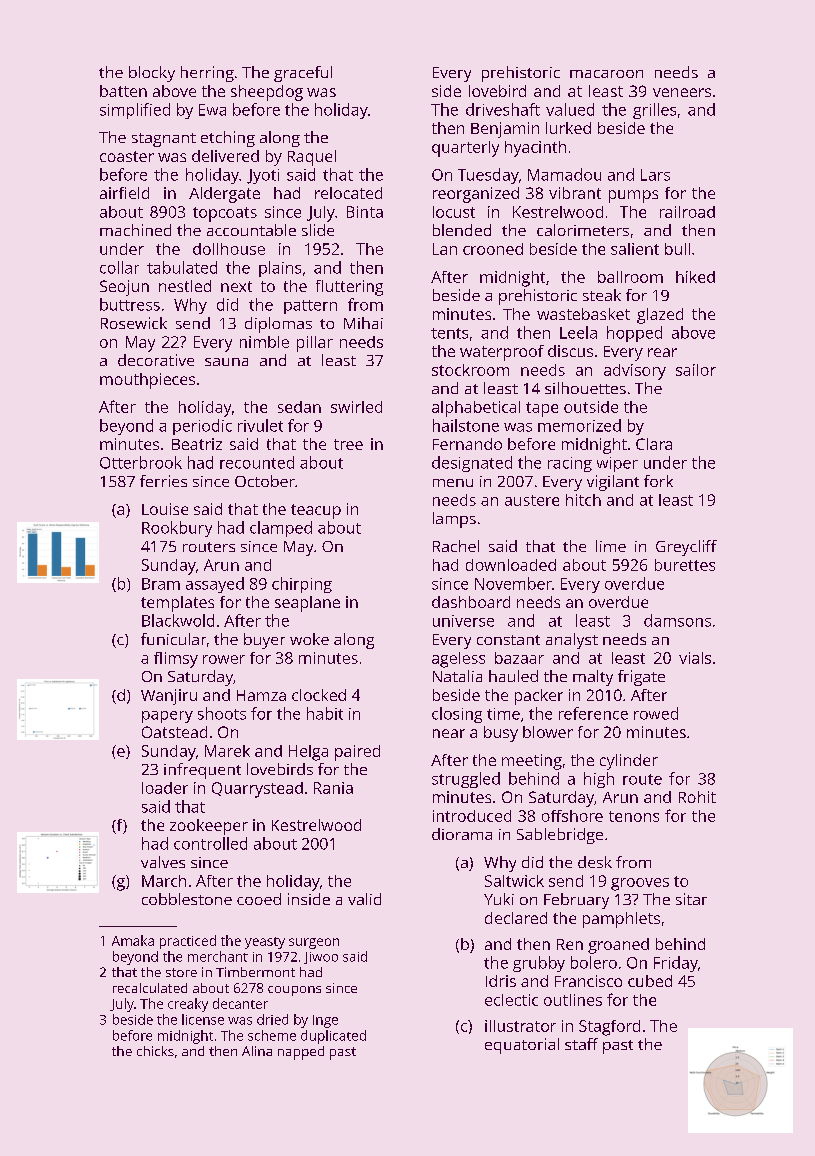 Image resolution: width=815 pixels, height=1156 pixels. I want to click on dollhouse, so click(229, 249).
